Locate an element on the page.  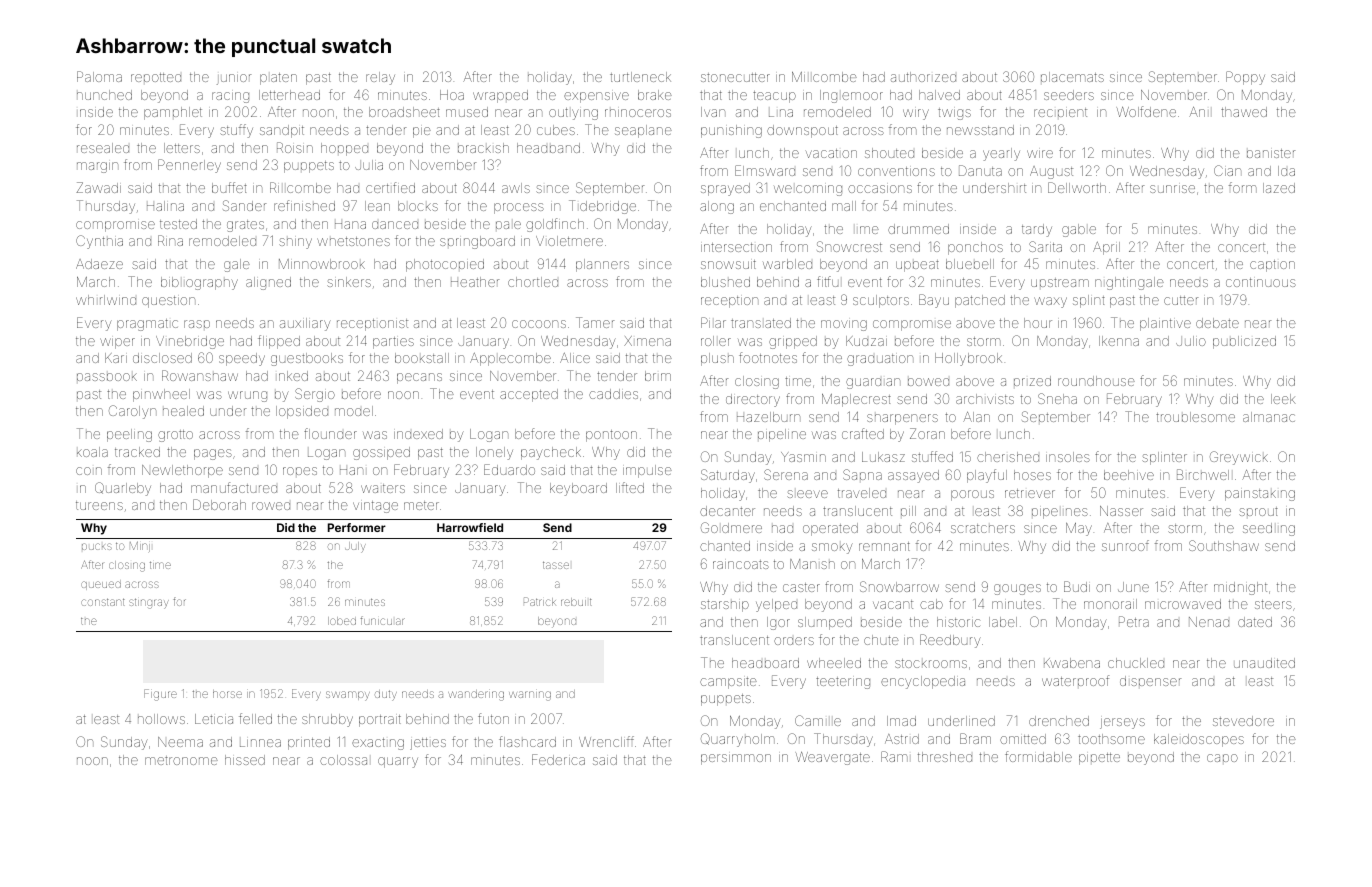
tardy is located at coordinates (1037, 230).
